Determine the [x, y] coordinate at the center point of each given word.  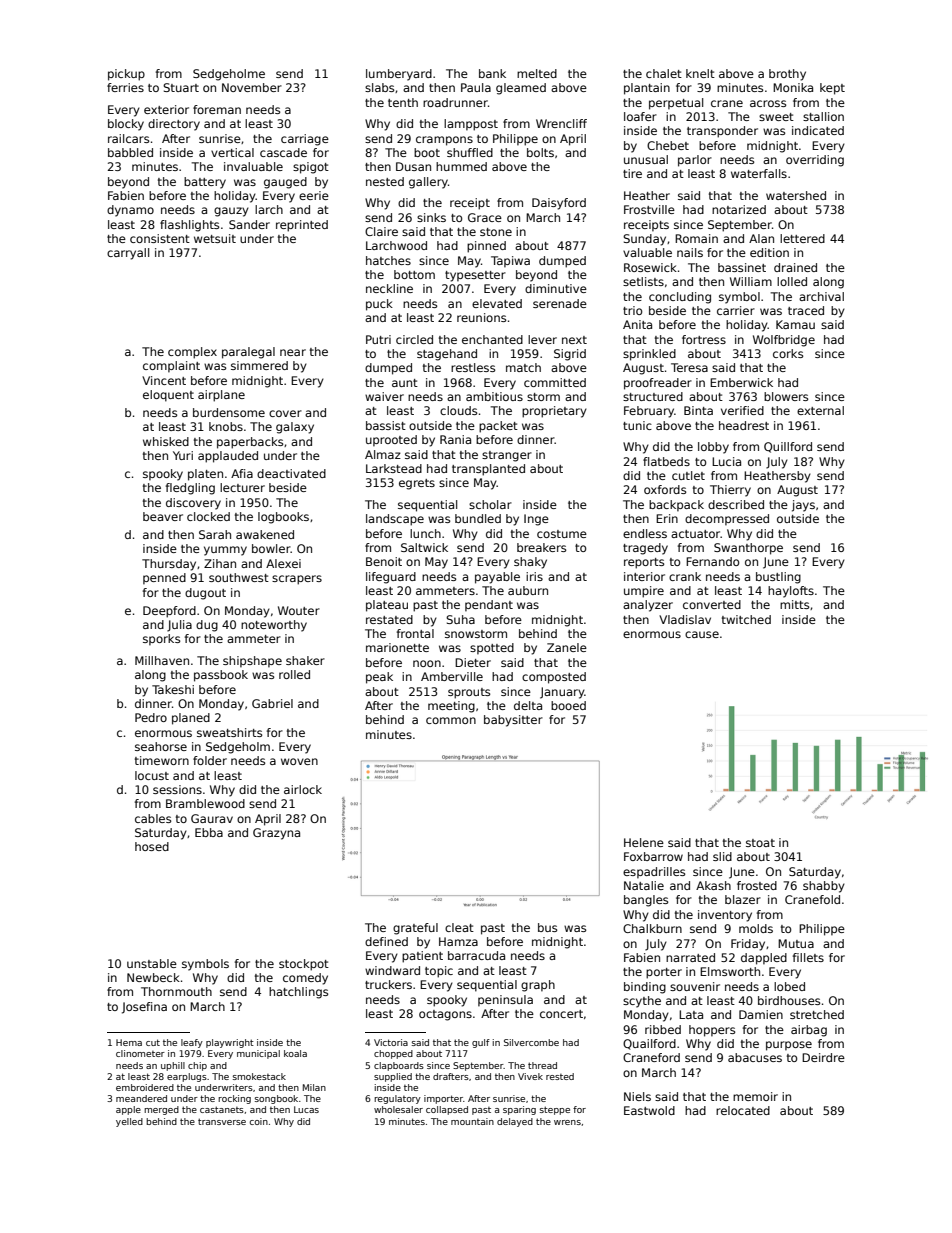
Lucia [726, 461]
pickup [126, 75]
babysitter [513, 721]
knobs [226, 426]
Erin [667, 518]
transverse [222, 1121]
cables [153, 818]
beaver [163, 516]
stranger [507, 456]
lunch [425, 533]
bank [492, 73]
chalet [664, 73]
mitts [794, 604]
